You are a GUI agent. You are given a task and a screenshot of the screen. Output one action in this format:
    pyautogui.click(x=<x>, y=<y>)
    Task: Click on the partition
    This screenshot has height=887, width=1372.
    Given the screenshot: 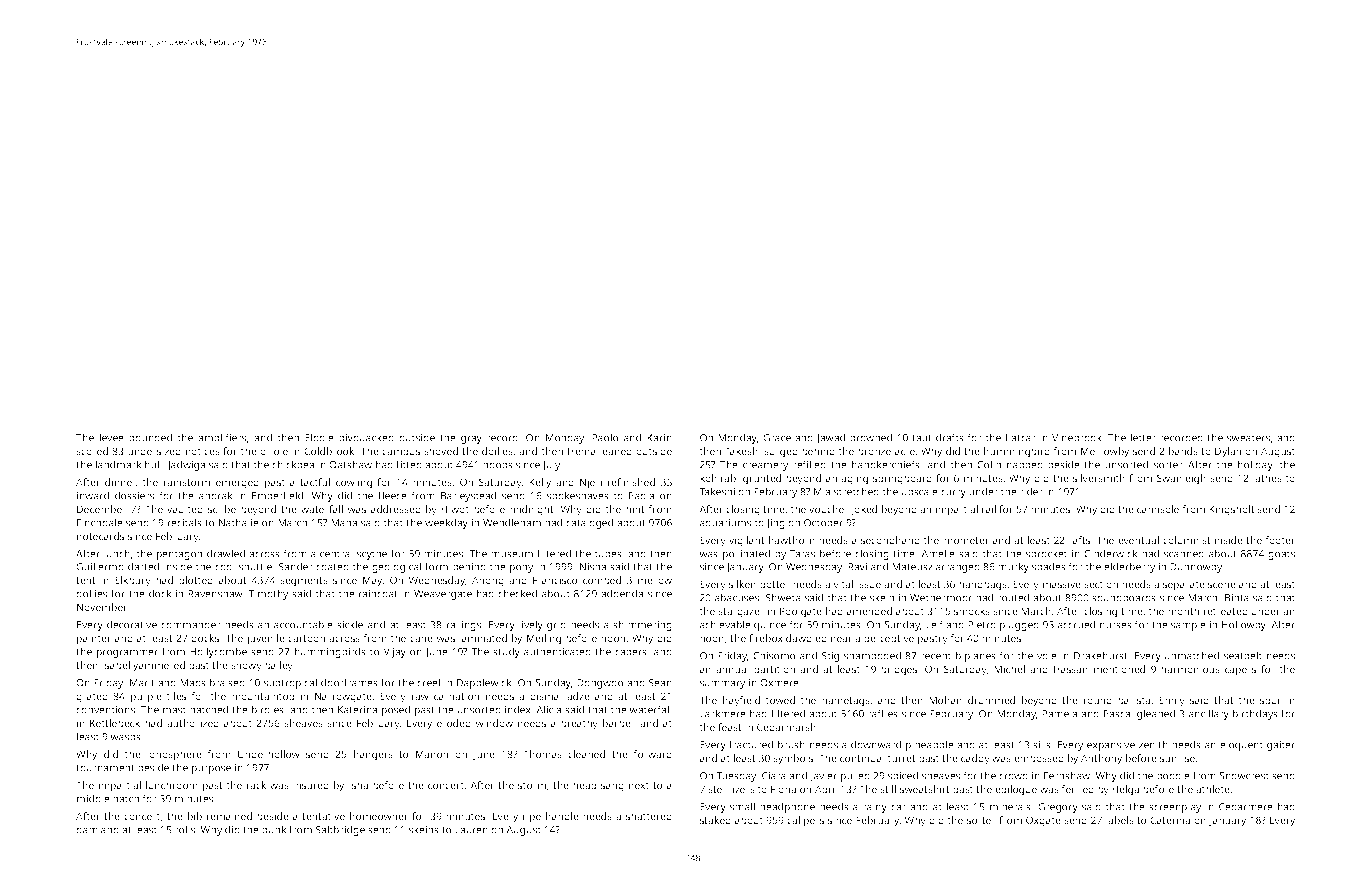 What is the action you would take?
    pyautogui.click(x=774, y=670)
